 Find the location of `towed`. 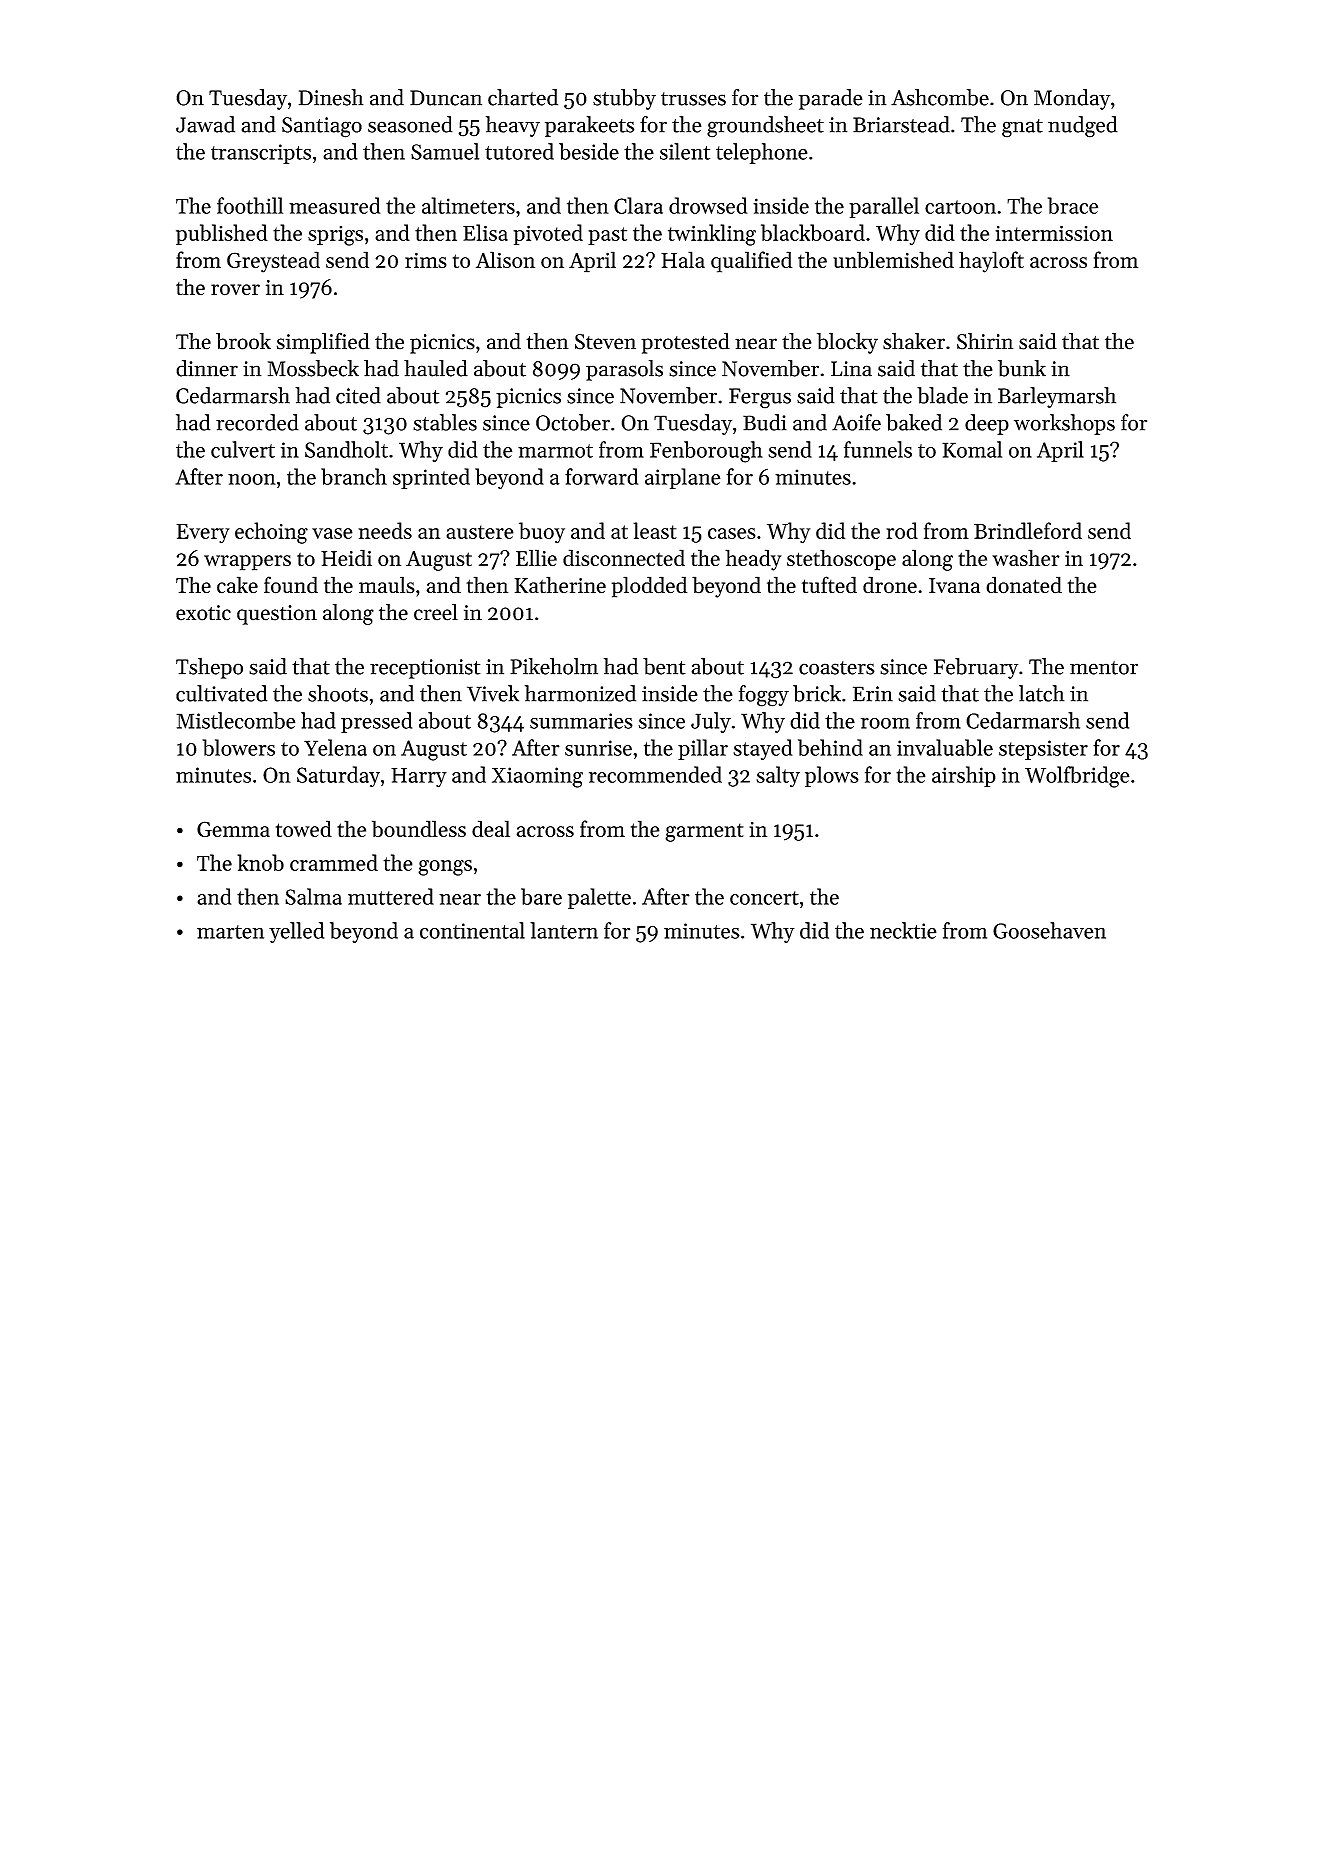

towed is located at coordinates (304, 828).
